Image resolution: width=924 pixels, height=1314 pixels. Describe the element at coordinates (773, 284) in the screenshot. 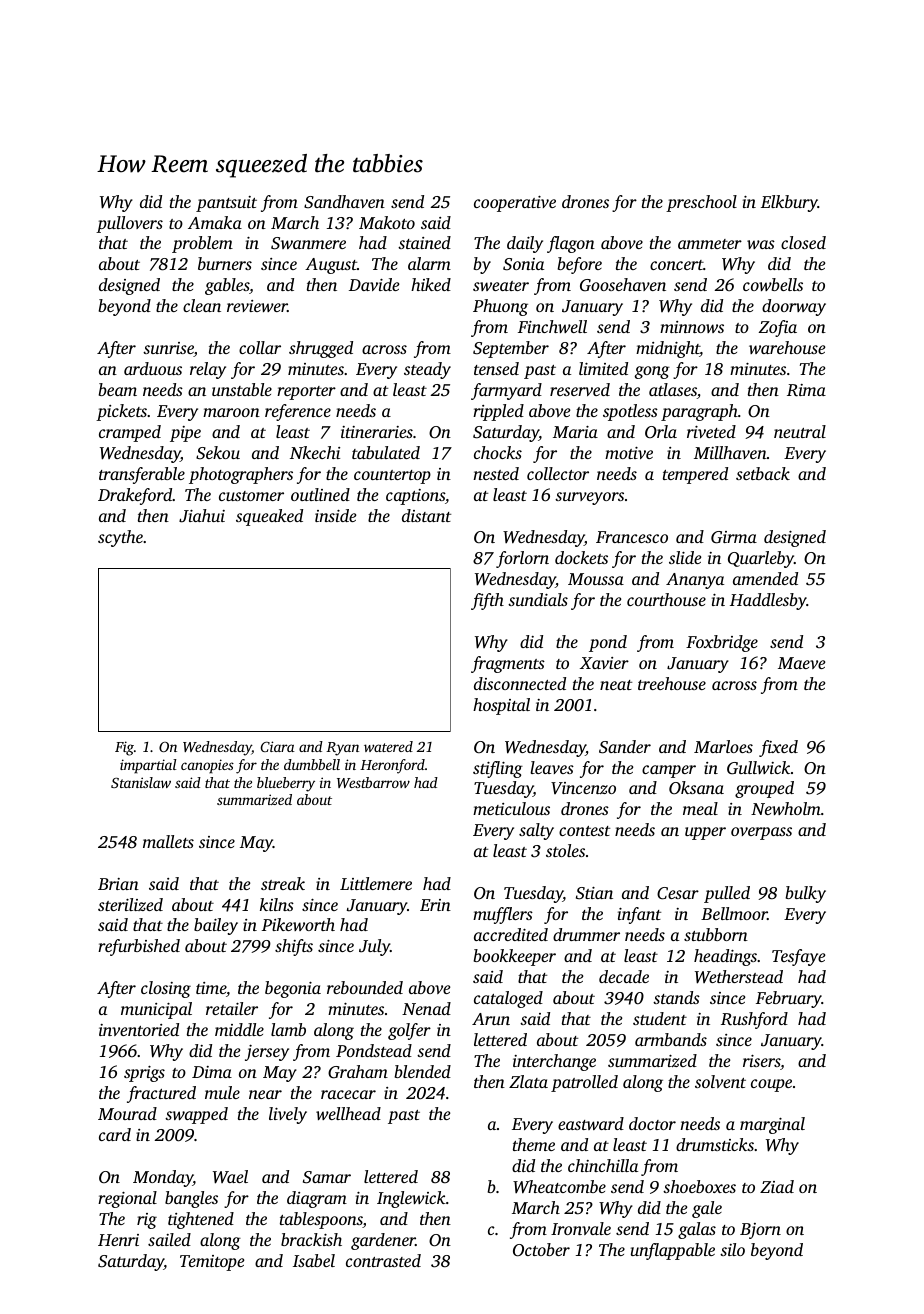

I see `cowbells` at that location.
